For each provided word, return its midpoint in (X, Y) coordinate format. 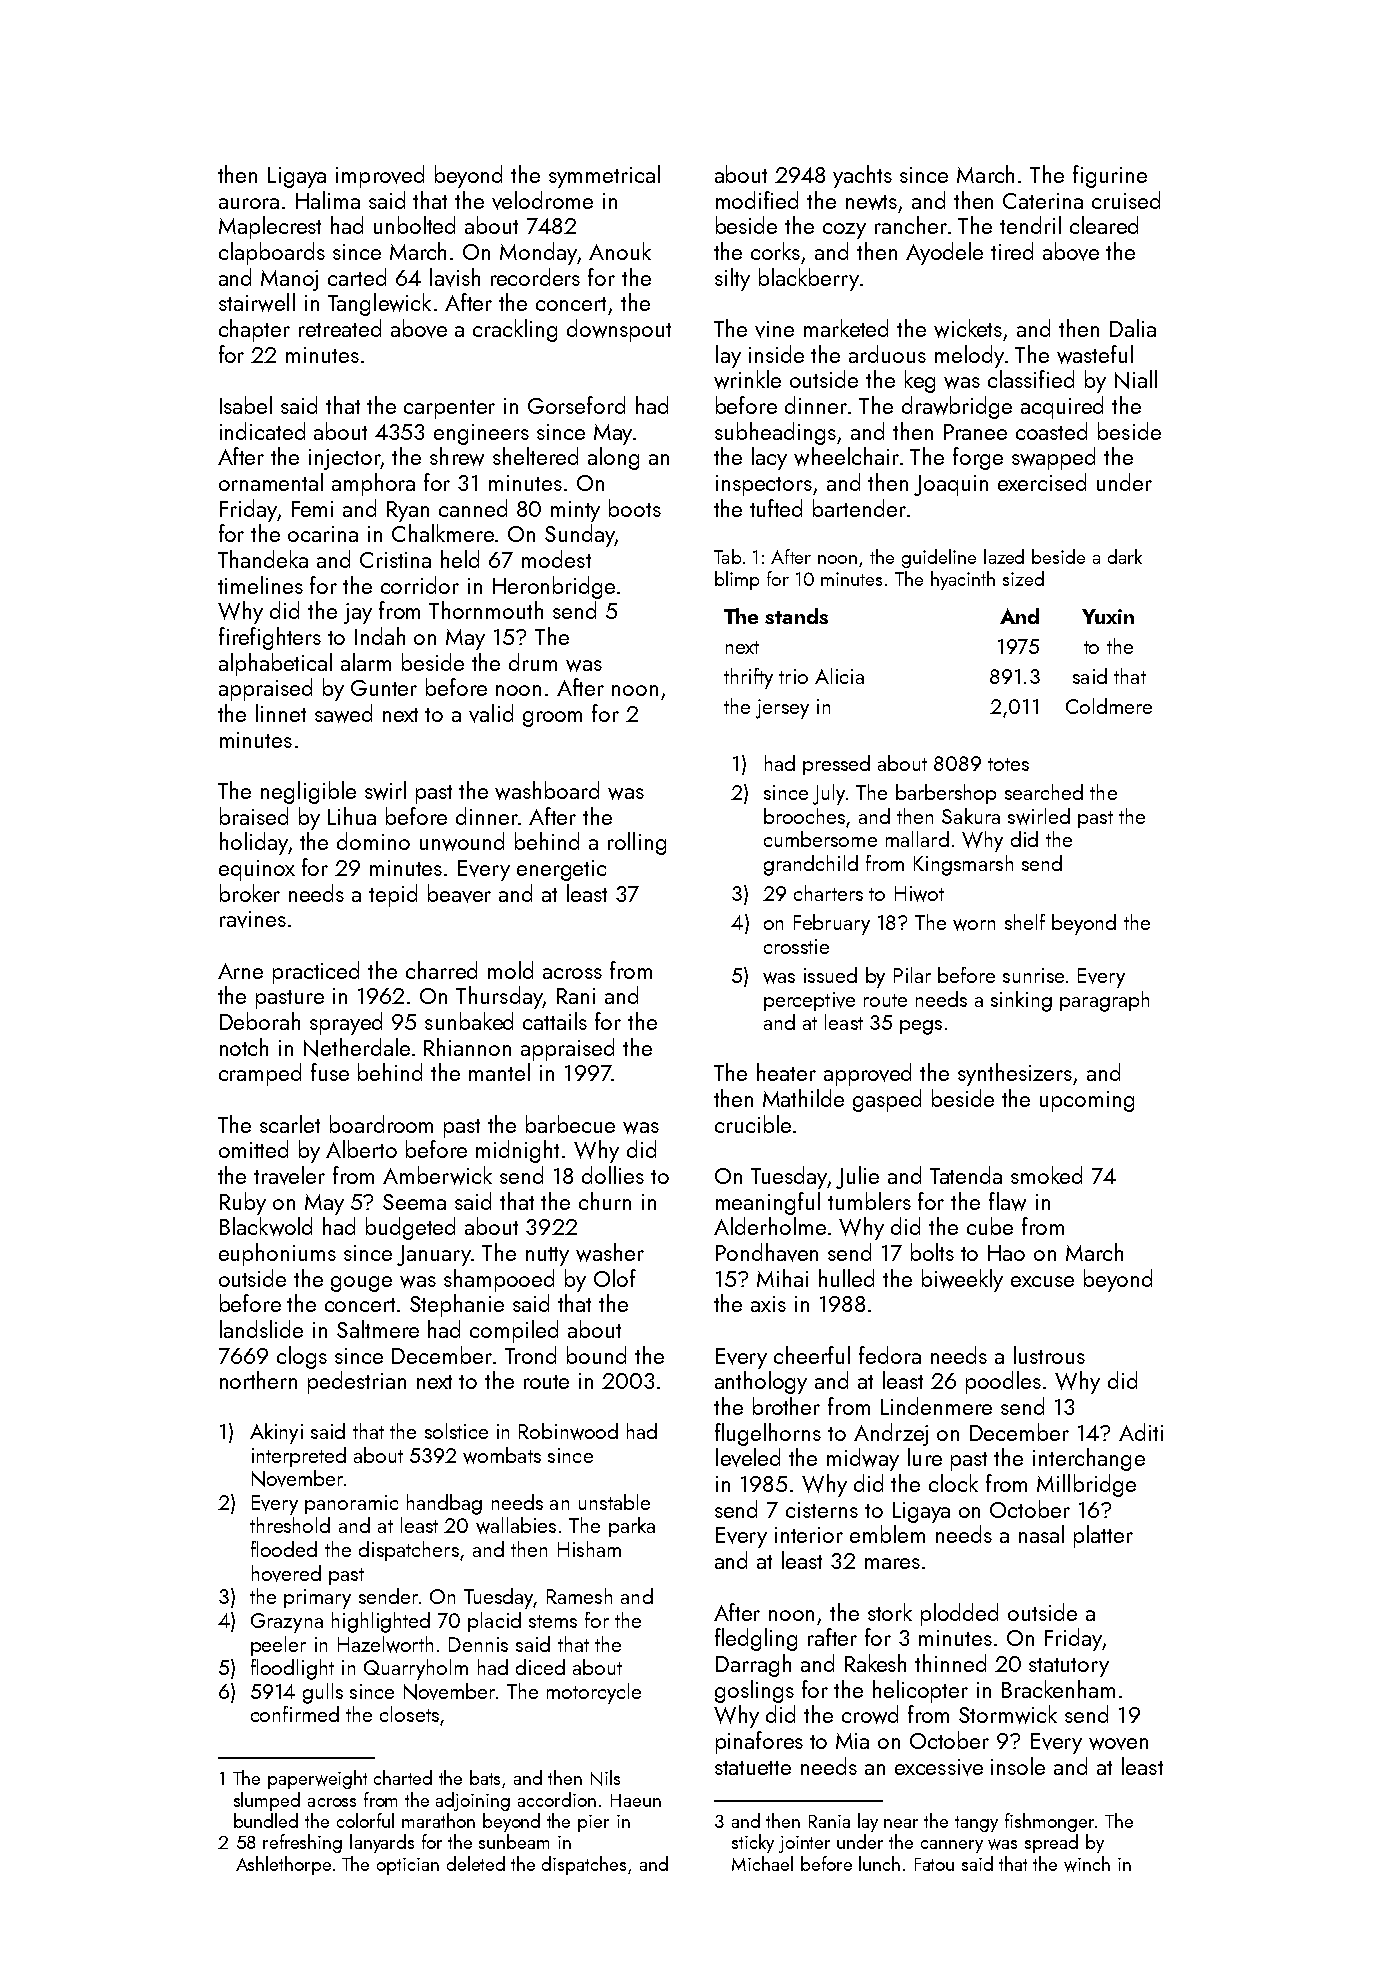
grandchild (811, 865)
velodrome (542, 200)
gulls (323, 1693)
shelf (1025, 922)
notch (244, 1047)
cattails (555, 1021)
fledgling (756, 1639)
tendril (1030, 225)
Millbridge (1086, 1485)
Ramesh (579, 1596)
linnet (281, 713)
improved (380, 176)
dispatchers (409, 1551)
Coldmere (1109, 706)
